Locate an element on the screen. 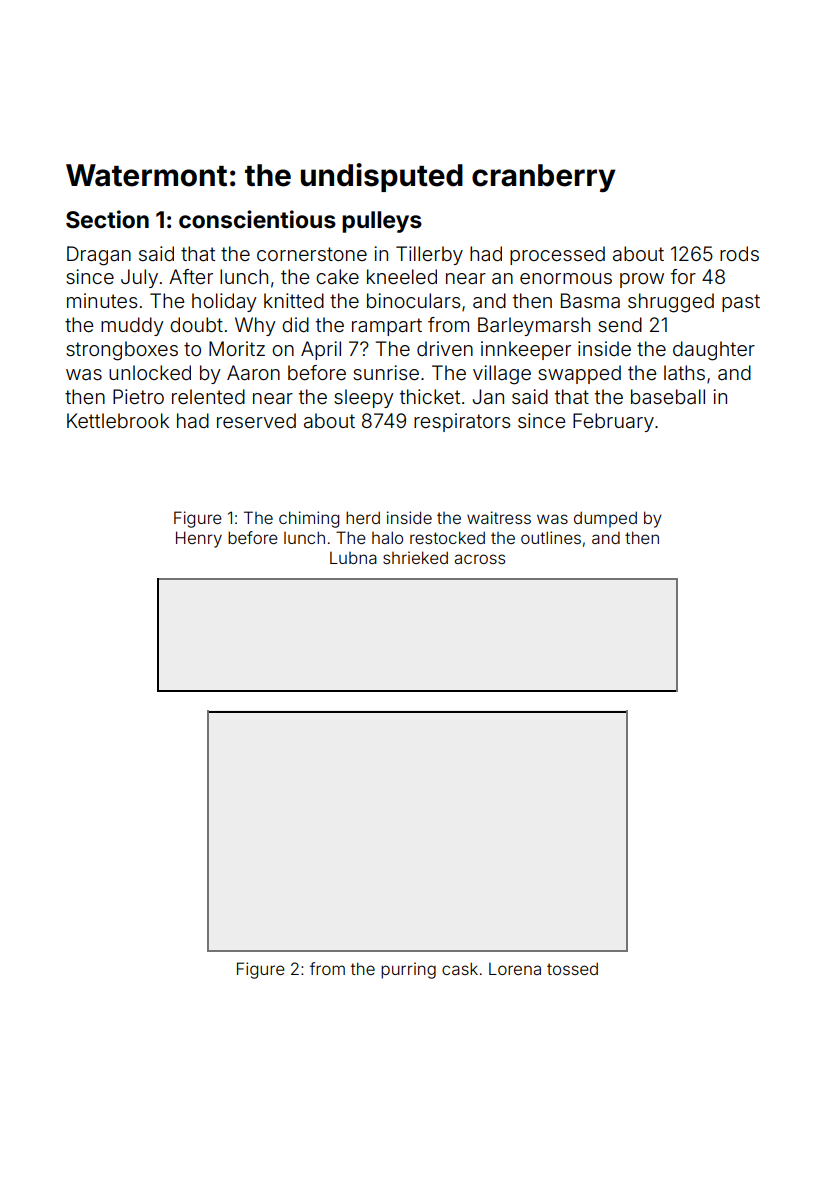  cask is located at coordinates (460, 968).
